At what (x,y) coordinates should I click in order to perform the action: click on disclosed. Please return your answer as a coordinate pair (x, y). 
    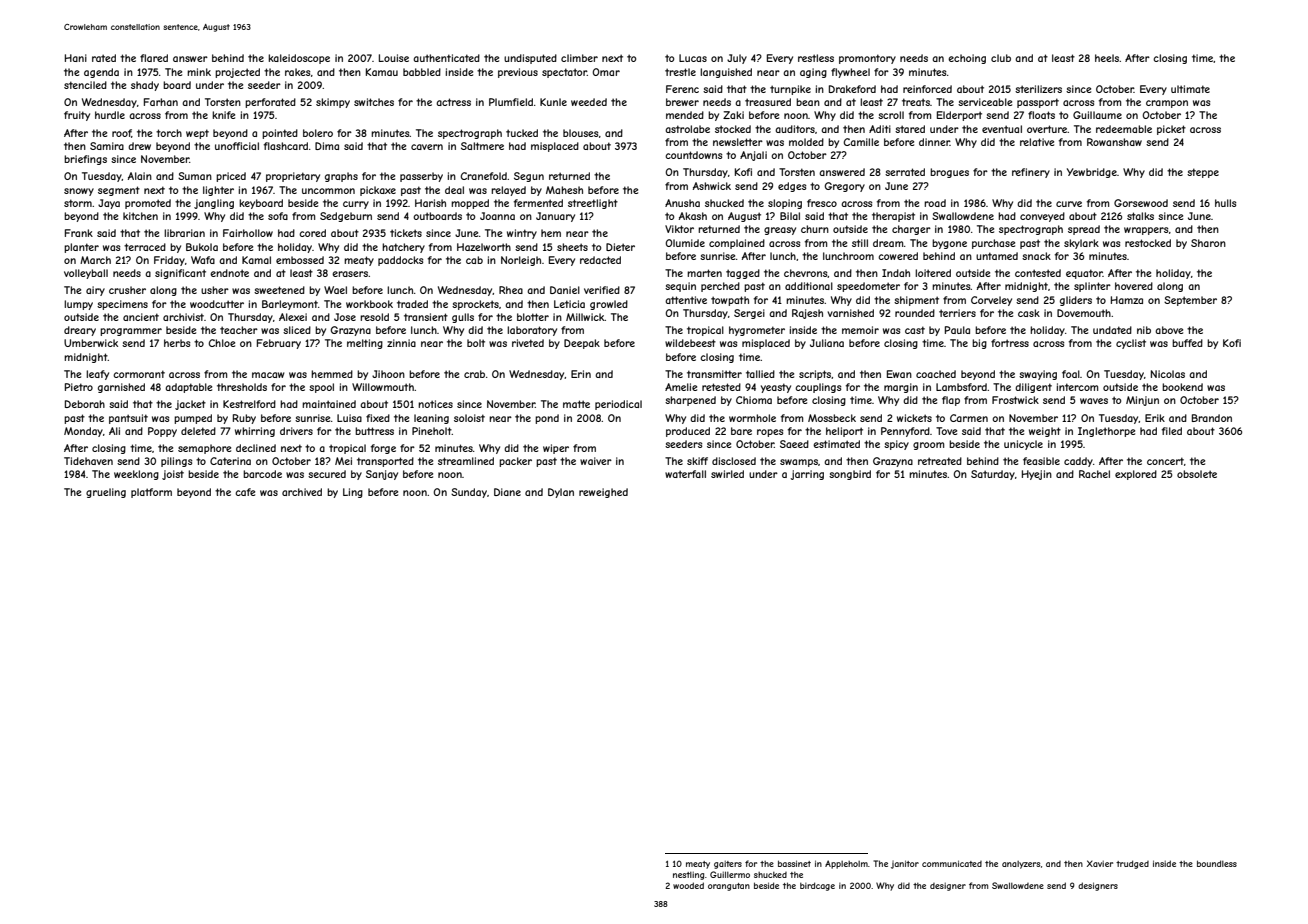
    Looking at the image, I should click on (734, 461).
